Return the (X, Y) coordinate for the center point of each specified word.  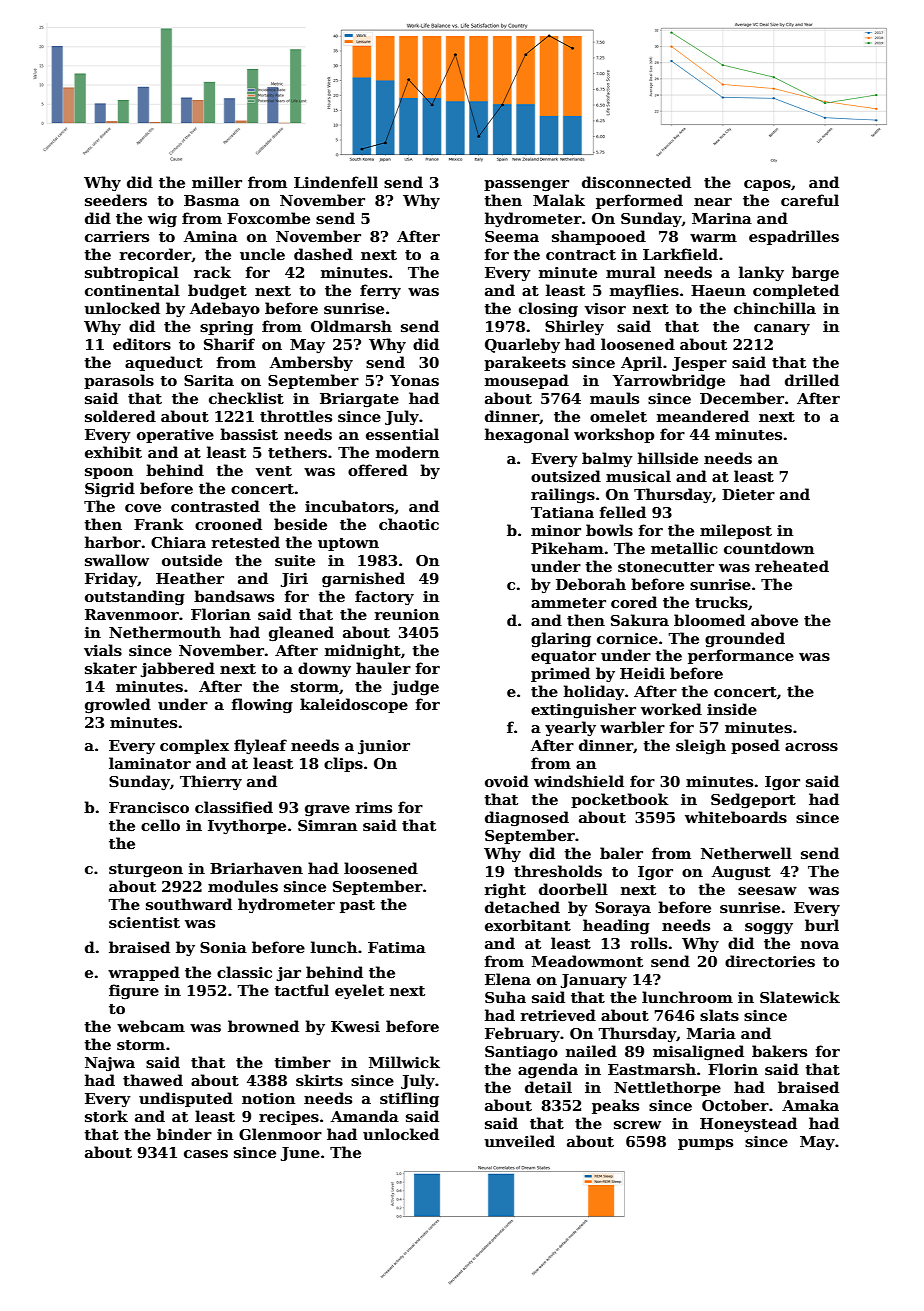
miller (217, 182)
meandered (703, 416)
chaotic (409, 524)
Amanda (365, 1116)
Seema (512, 236)
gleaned (301, 633)
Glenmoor (280, 1134)
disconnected (636, 182)
